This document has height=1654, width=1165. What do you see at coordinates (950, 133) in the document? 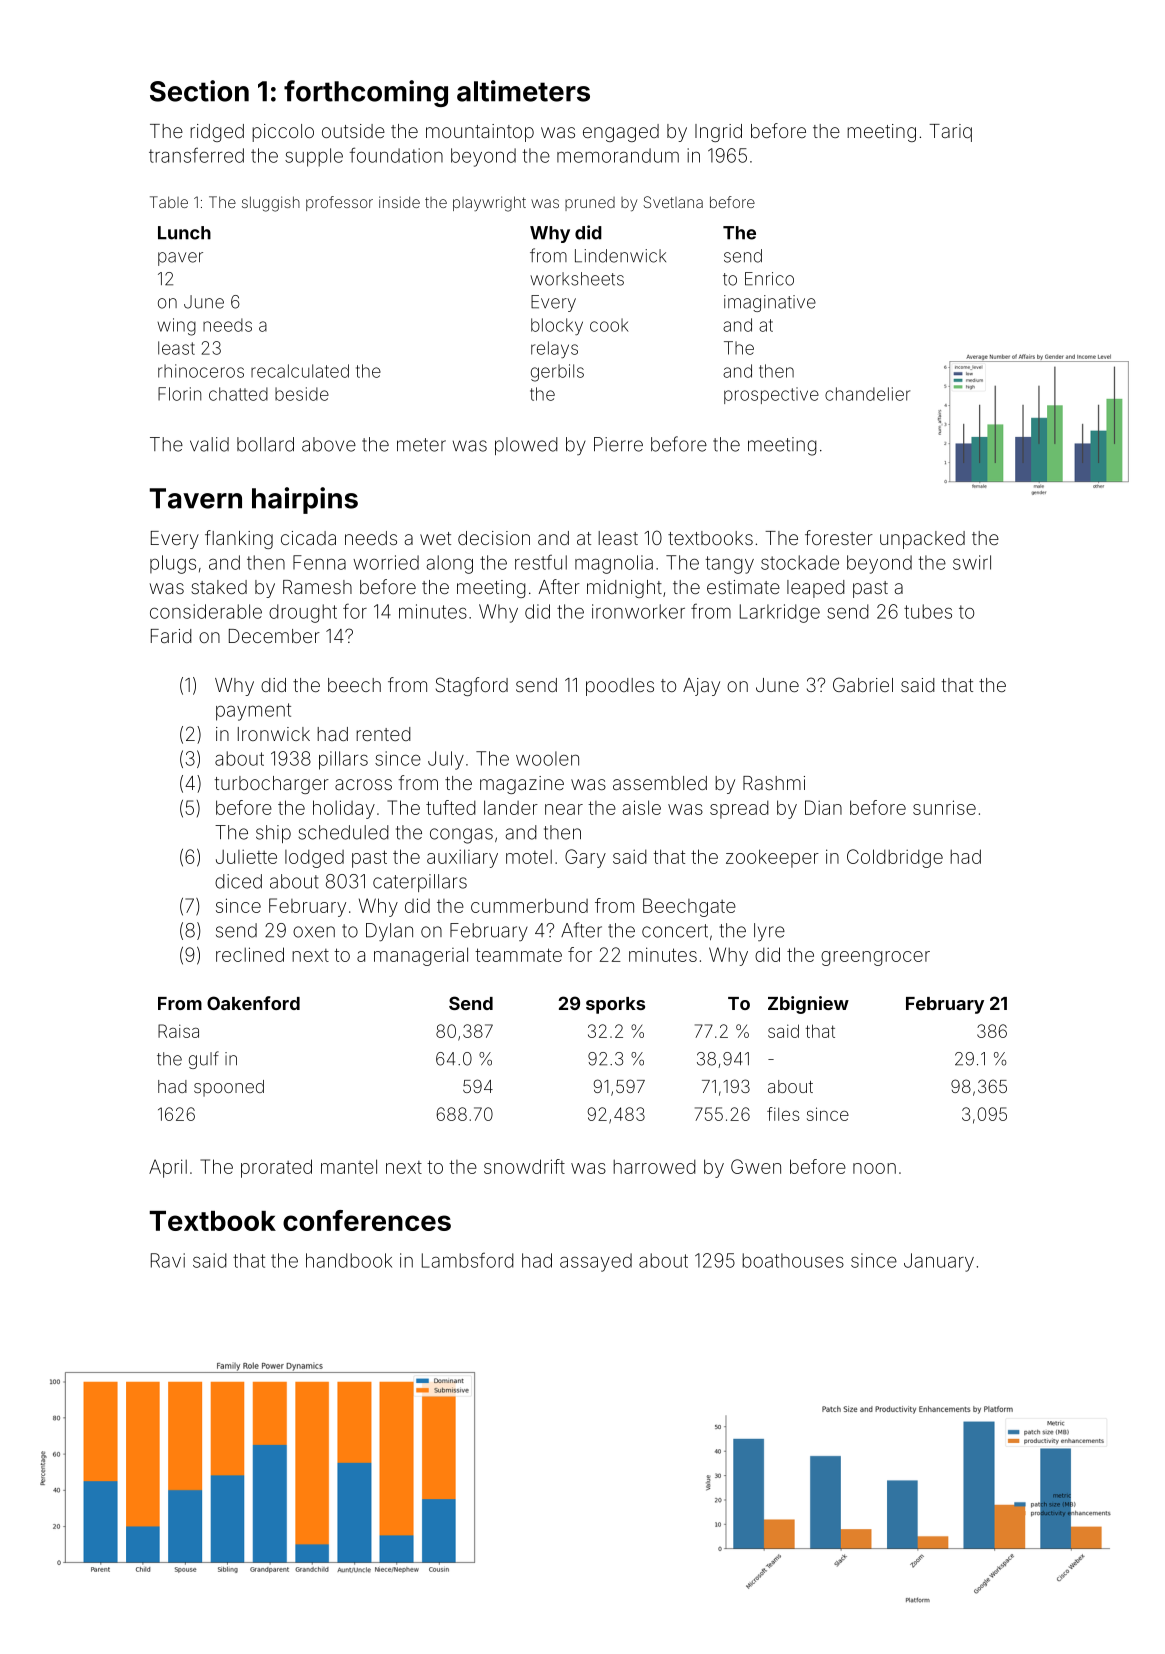
I see `Tariq` at bounding box center [950, 133].
